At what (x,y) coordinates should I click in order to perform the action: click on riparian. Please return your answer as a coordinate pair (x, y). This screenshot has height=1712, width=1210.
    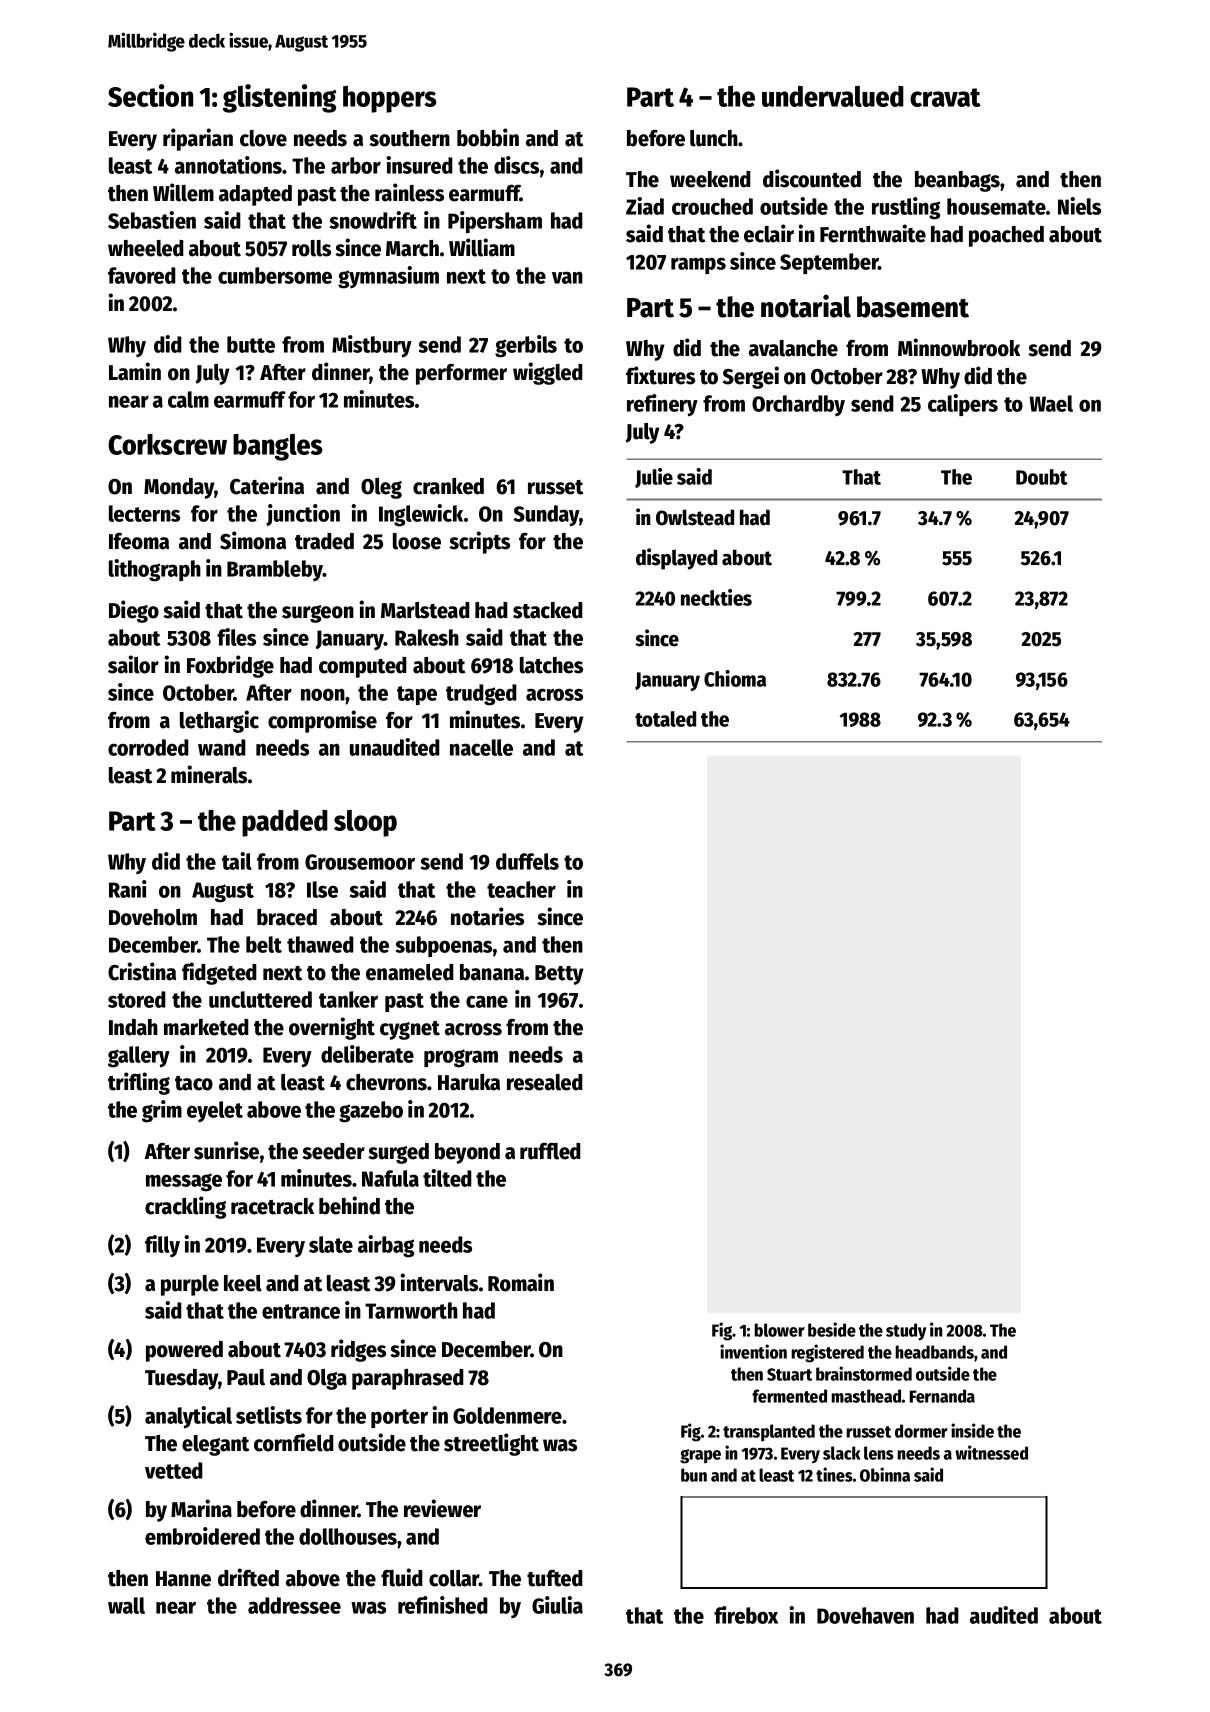
    Looking at the image, I should click on (198, 139).
